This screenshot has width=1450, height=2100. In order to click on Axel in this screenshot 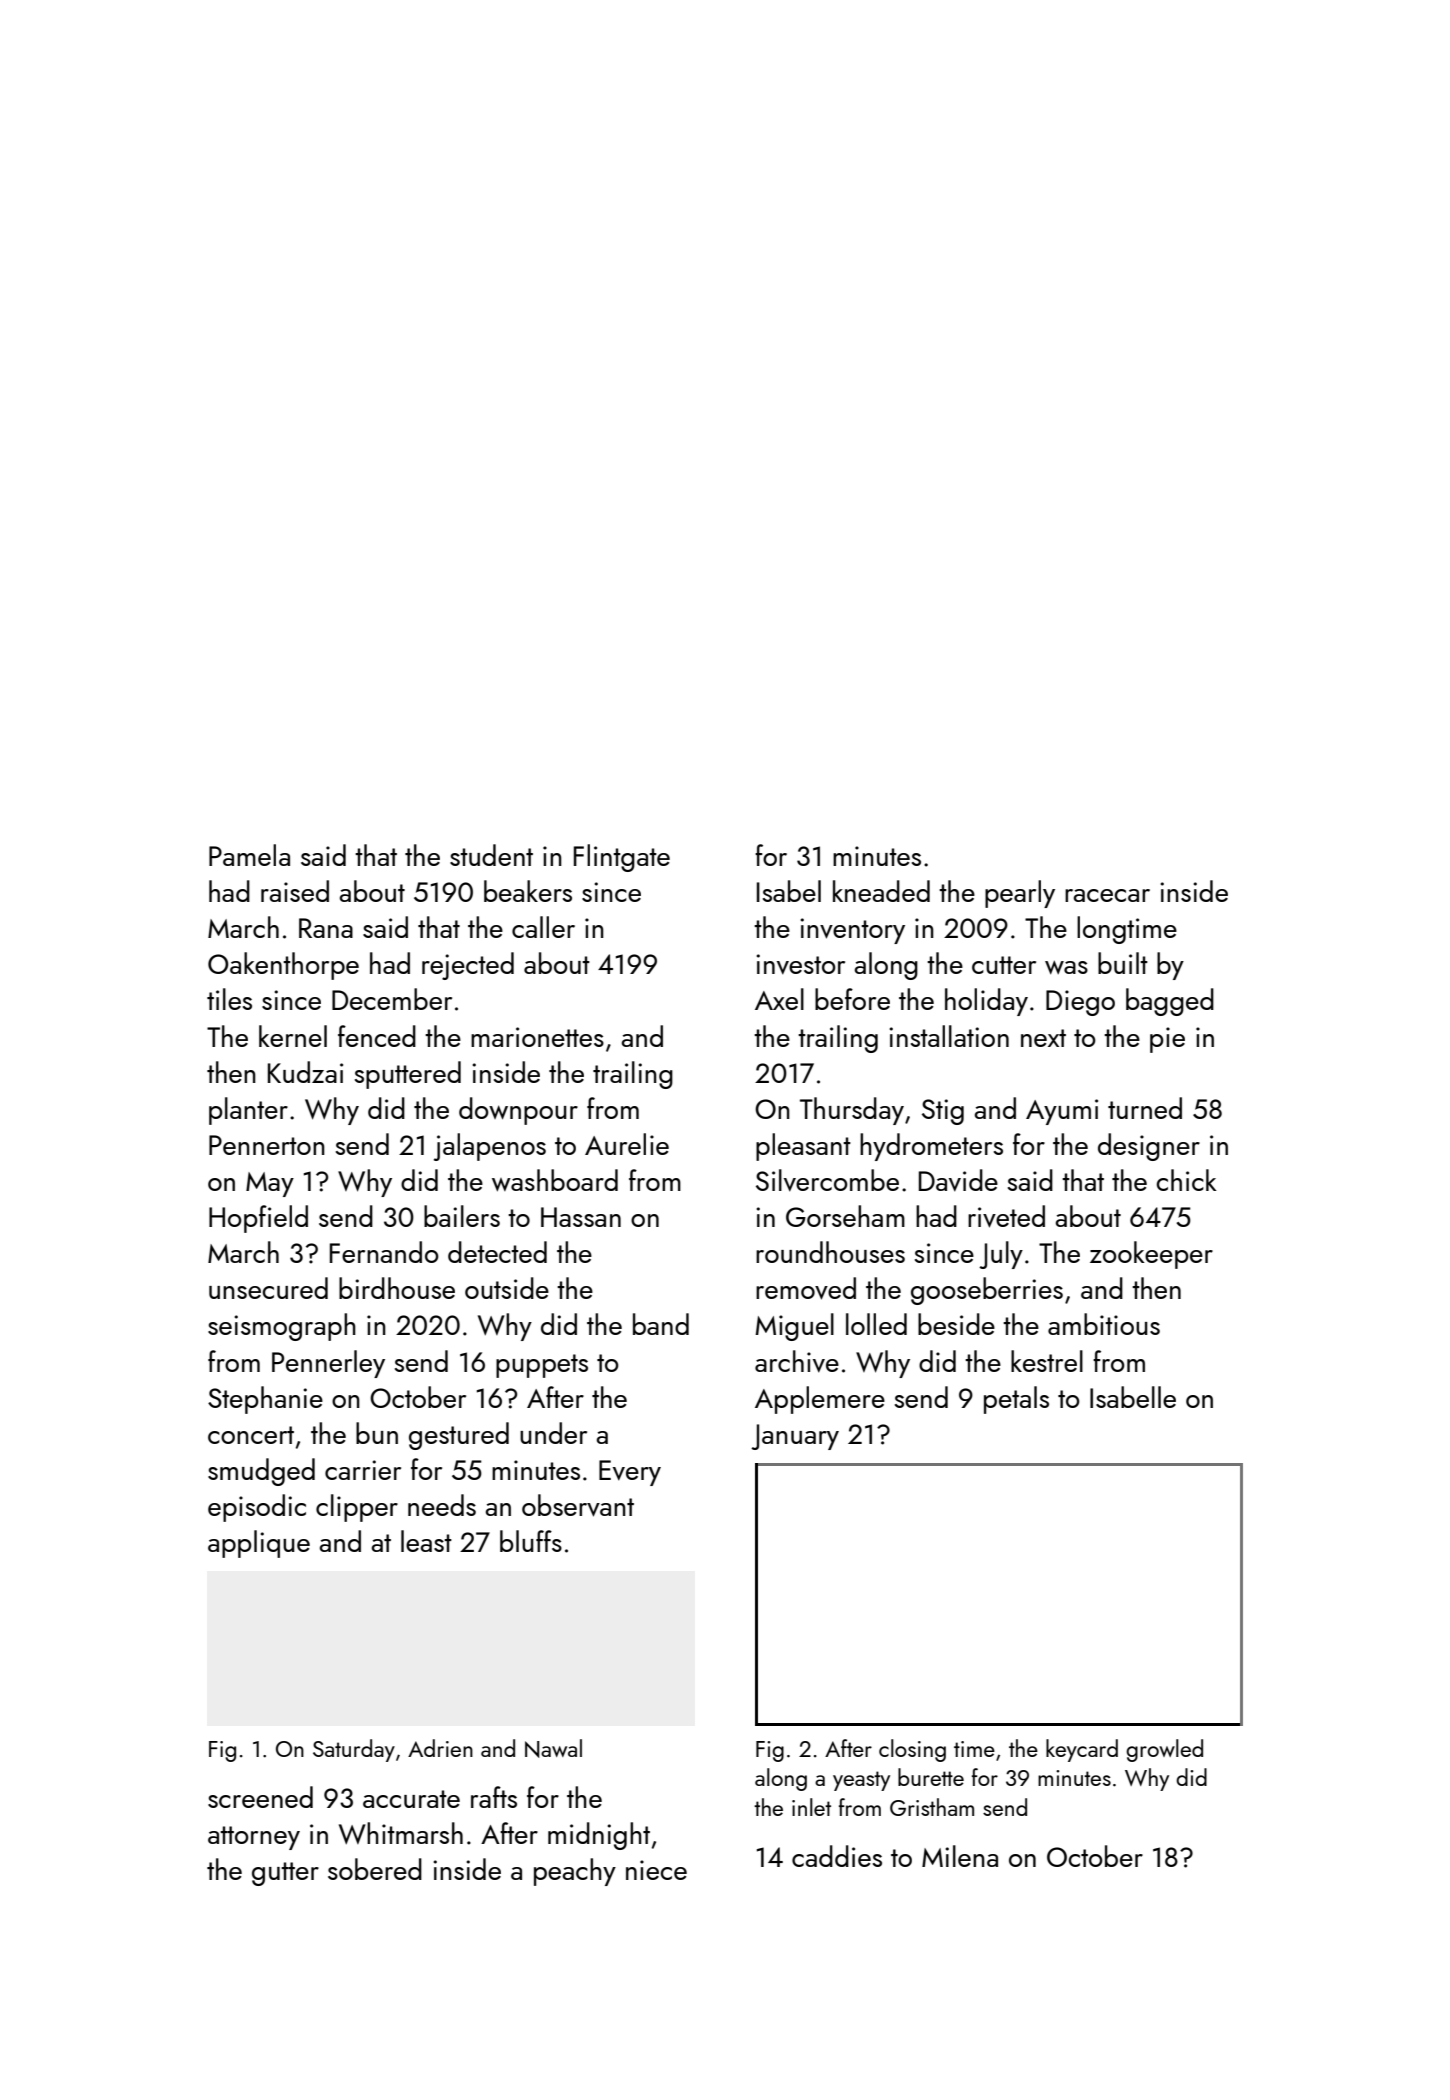, I will do `click(779, 999)`.
